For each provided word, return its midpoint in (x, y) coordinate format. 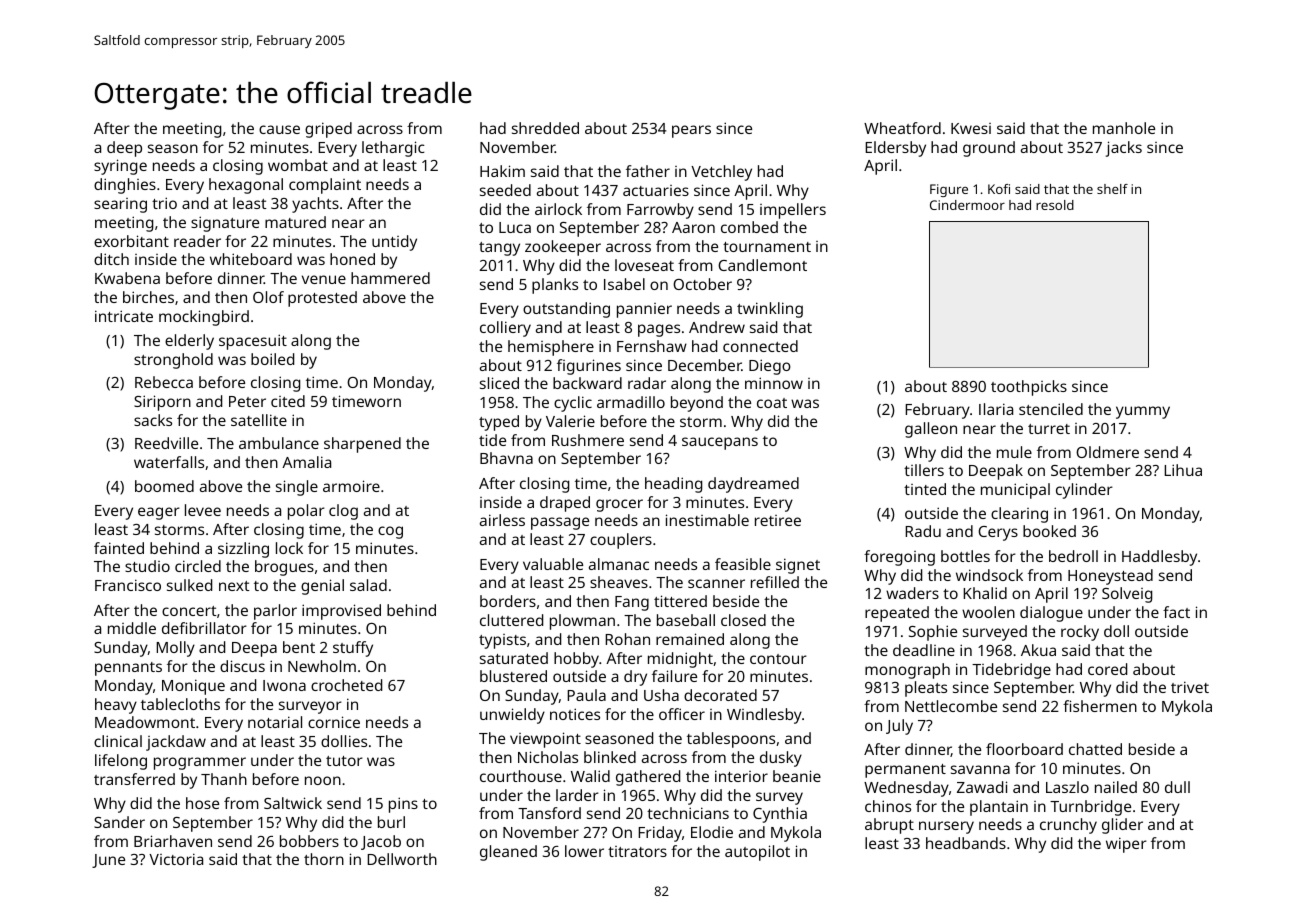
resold (1055, 205)
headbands (966, 843)
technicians (688, 813)
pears (691, 131)
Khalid (985, 593)
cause (279, 129)
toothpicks (1029, 388)
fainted (119, 548)
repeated (897, 614)
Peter (247, 401)
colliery (505, 329)
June (108, 861)
